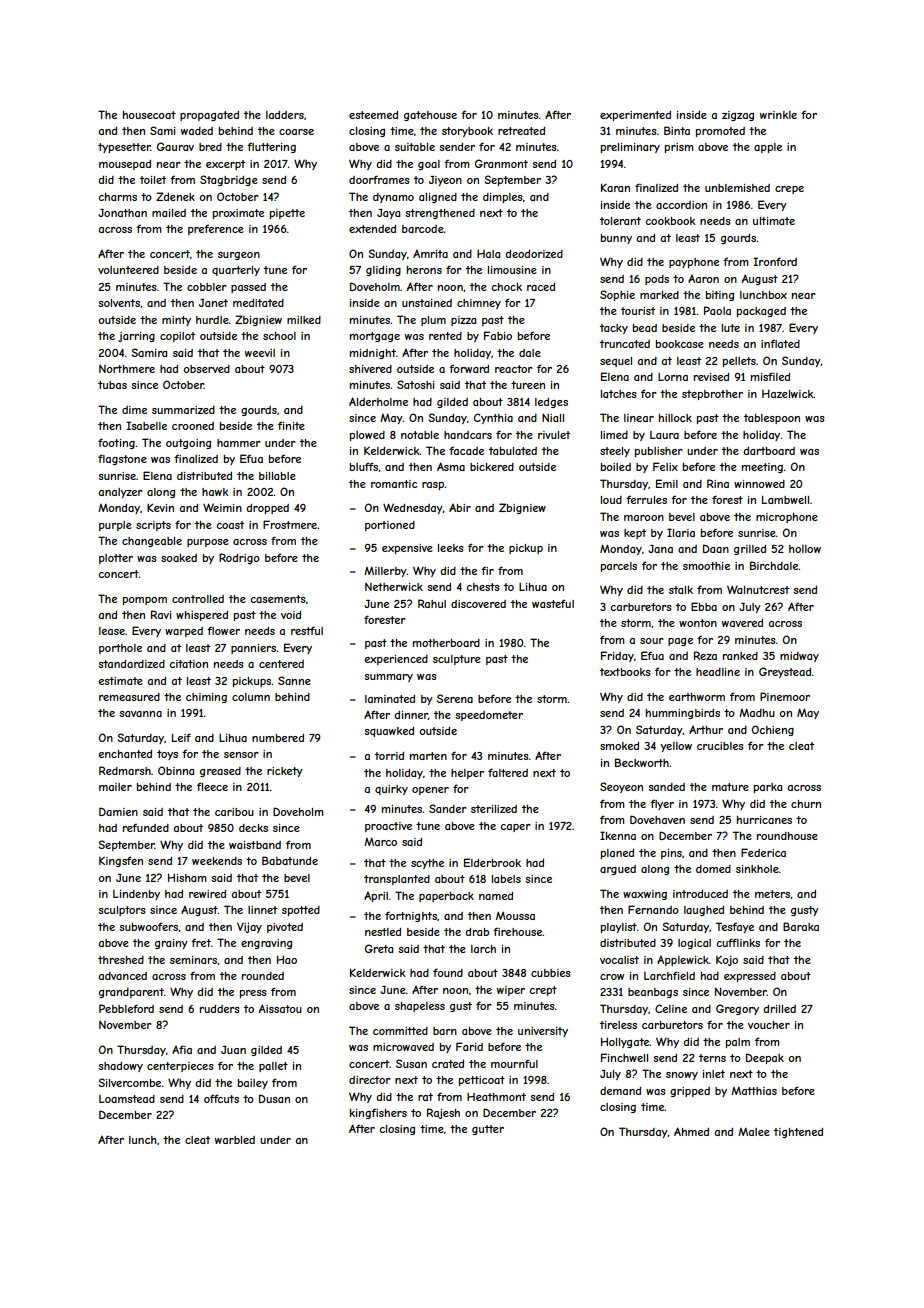 Image resolution: width=924 pixels, height=1308 pixels. Describe the element at coordinates (430, 116) in the screenshot. I see `gatehouse` at that location.
